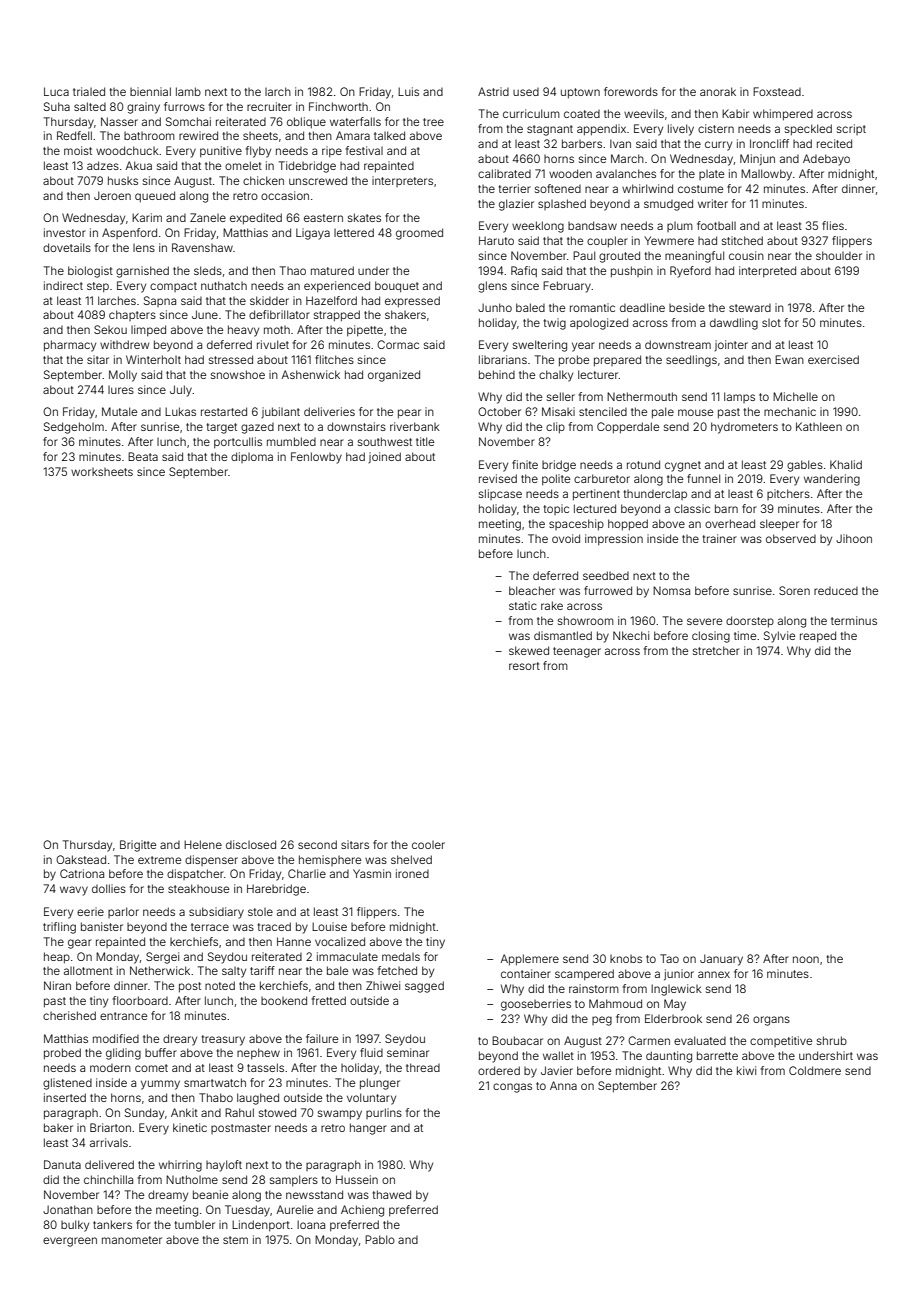 This document has height=1308, width=924. What do you see at coordinates (74, 135) in the document?
I see `Redfell` at bounding box center [74, 135].
